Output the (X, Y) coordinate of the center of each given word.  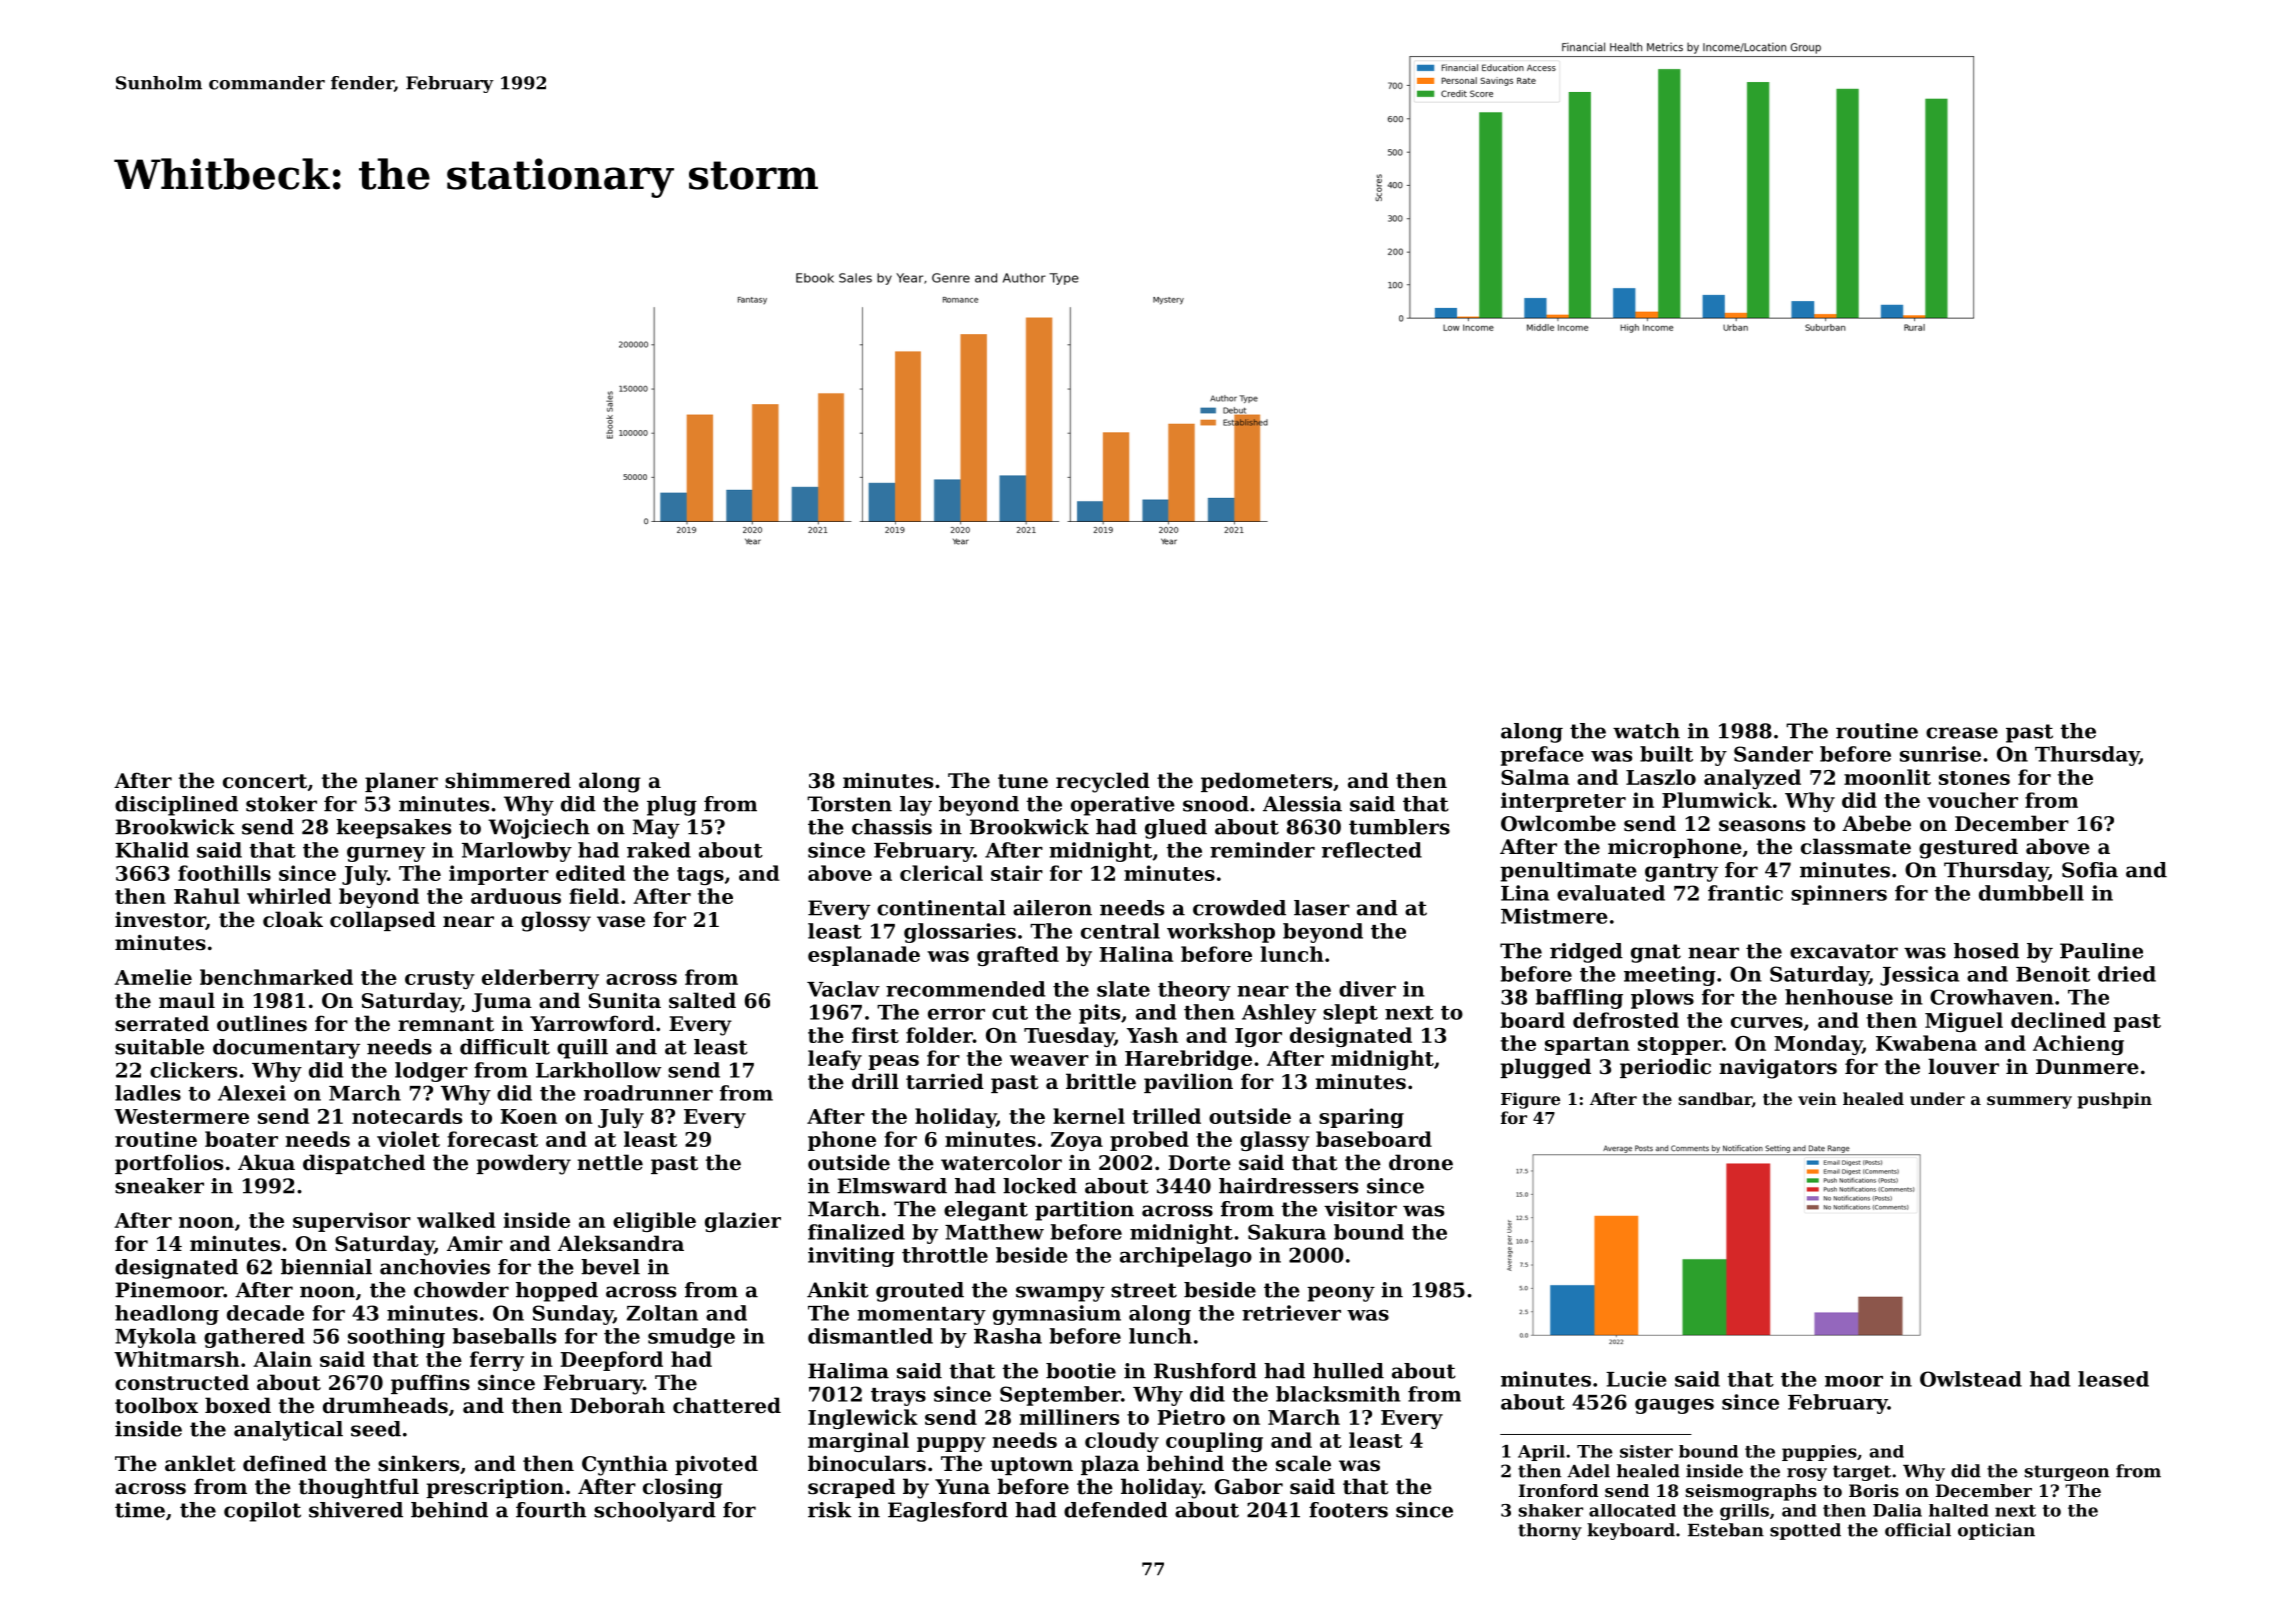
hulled (1348, 1371)
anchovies (435, 1267)
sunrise (1940, 754)
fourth (551, 1510)
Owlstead (1971, 1379)
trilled (1166, 1116)
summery (2029, 1102)
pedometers (1266, 782)
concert (265, 781)
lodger (431, 1072)
